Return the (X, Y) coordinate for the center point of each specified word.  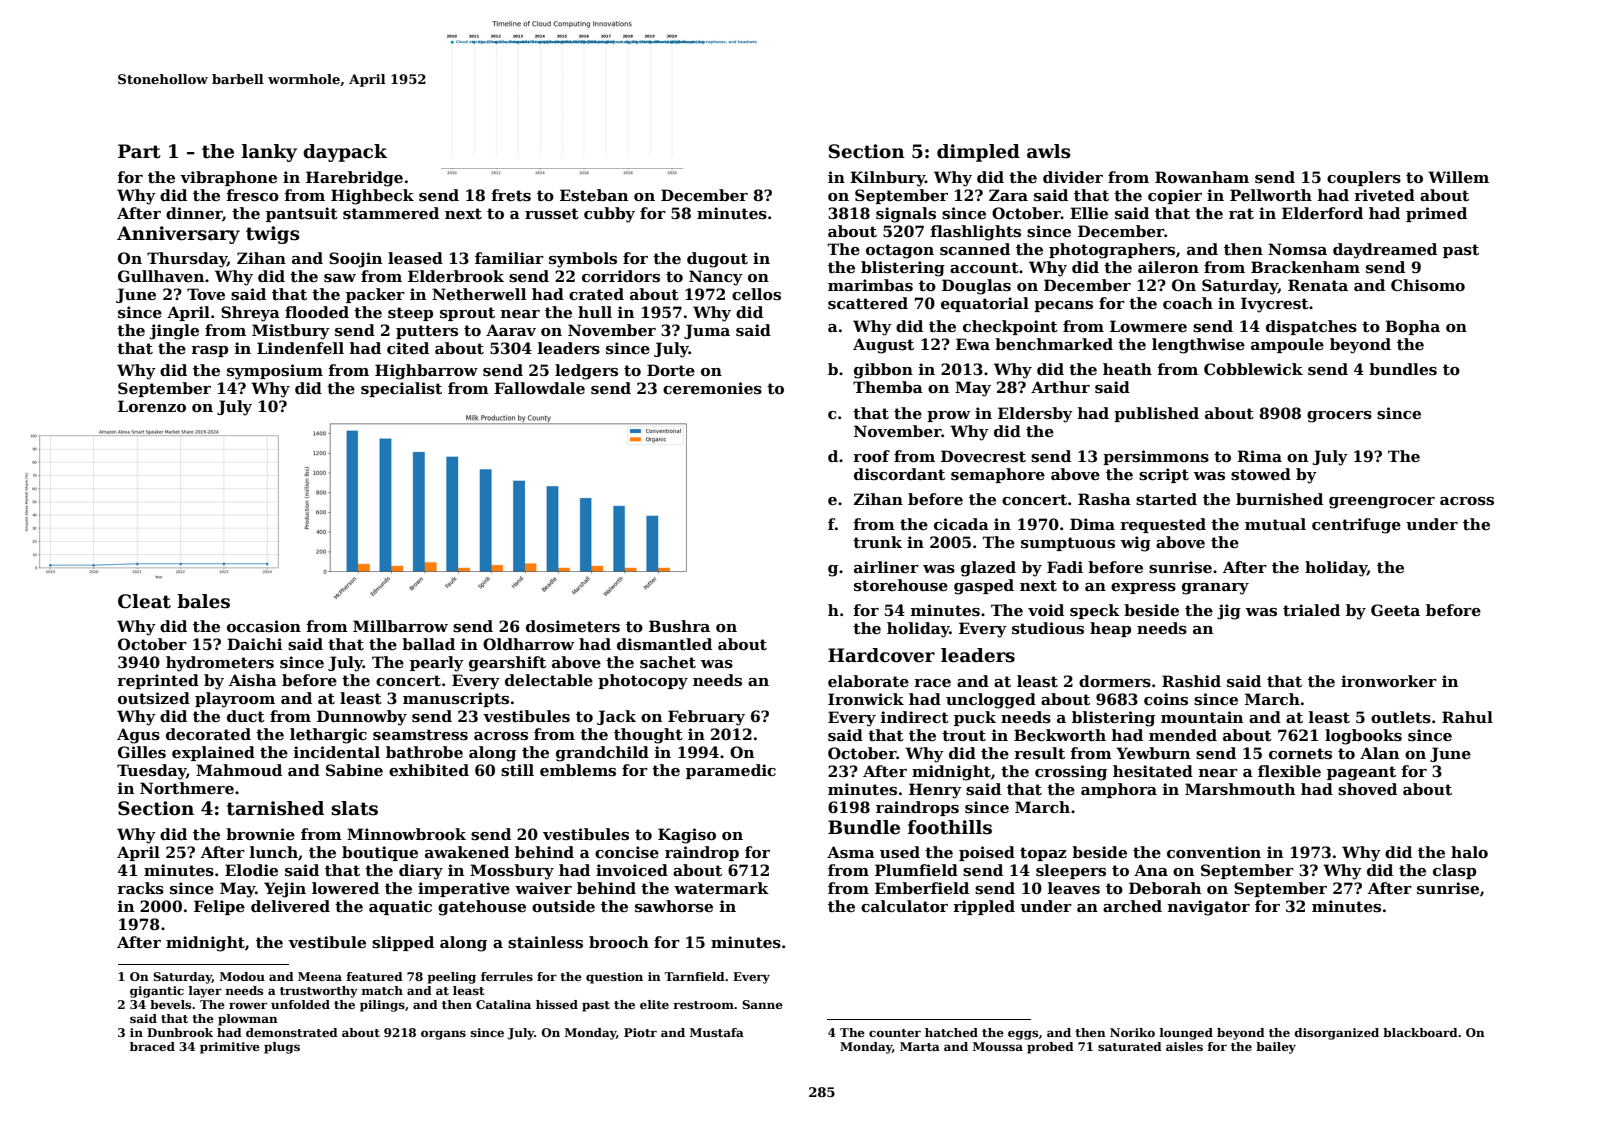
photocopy (643, 682)
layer (205, 992)
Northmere (187, 788)
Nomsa (1297, 249)
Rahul (1467, 717)
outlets (1401, 717)
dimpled (978, 153)
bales (203, 601)
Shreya (250, 314)
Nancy (716, 278)
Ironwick (866, 699)
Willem (1458, 177)
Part (139, 151)
